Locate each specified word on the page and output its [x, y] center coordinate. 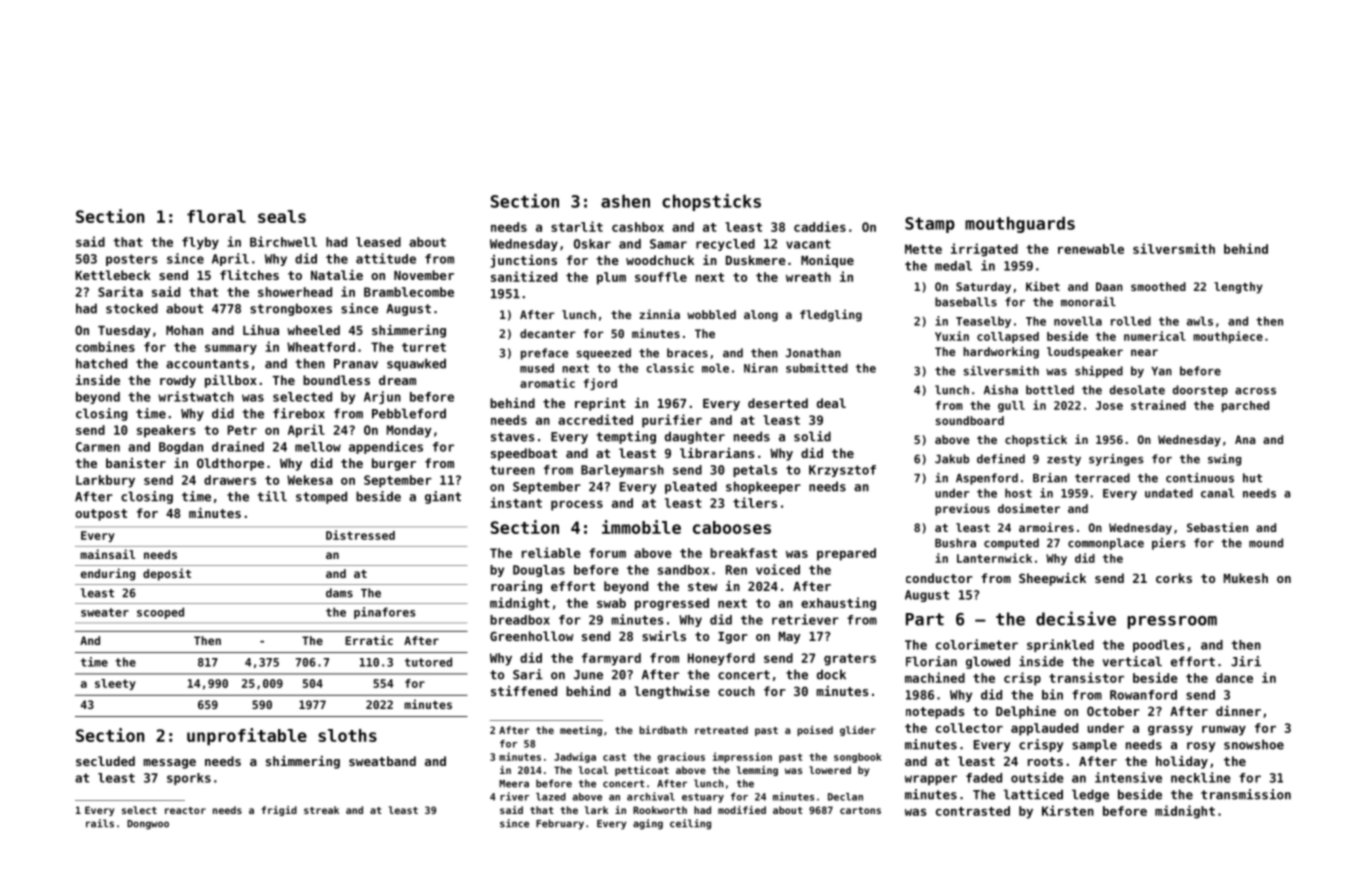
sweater [105, 612]
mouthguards [1020, 225]
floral [216, 216]
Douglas [539, 571]
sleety [115, 684]
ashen [625, 201]
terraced [1102, 478]
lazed [551, 797]
